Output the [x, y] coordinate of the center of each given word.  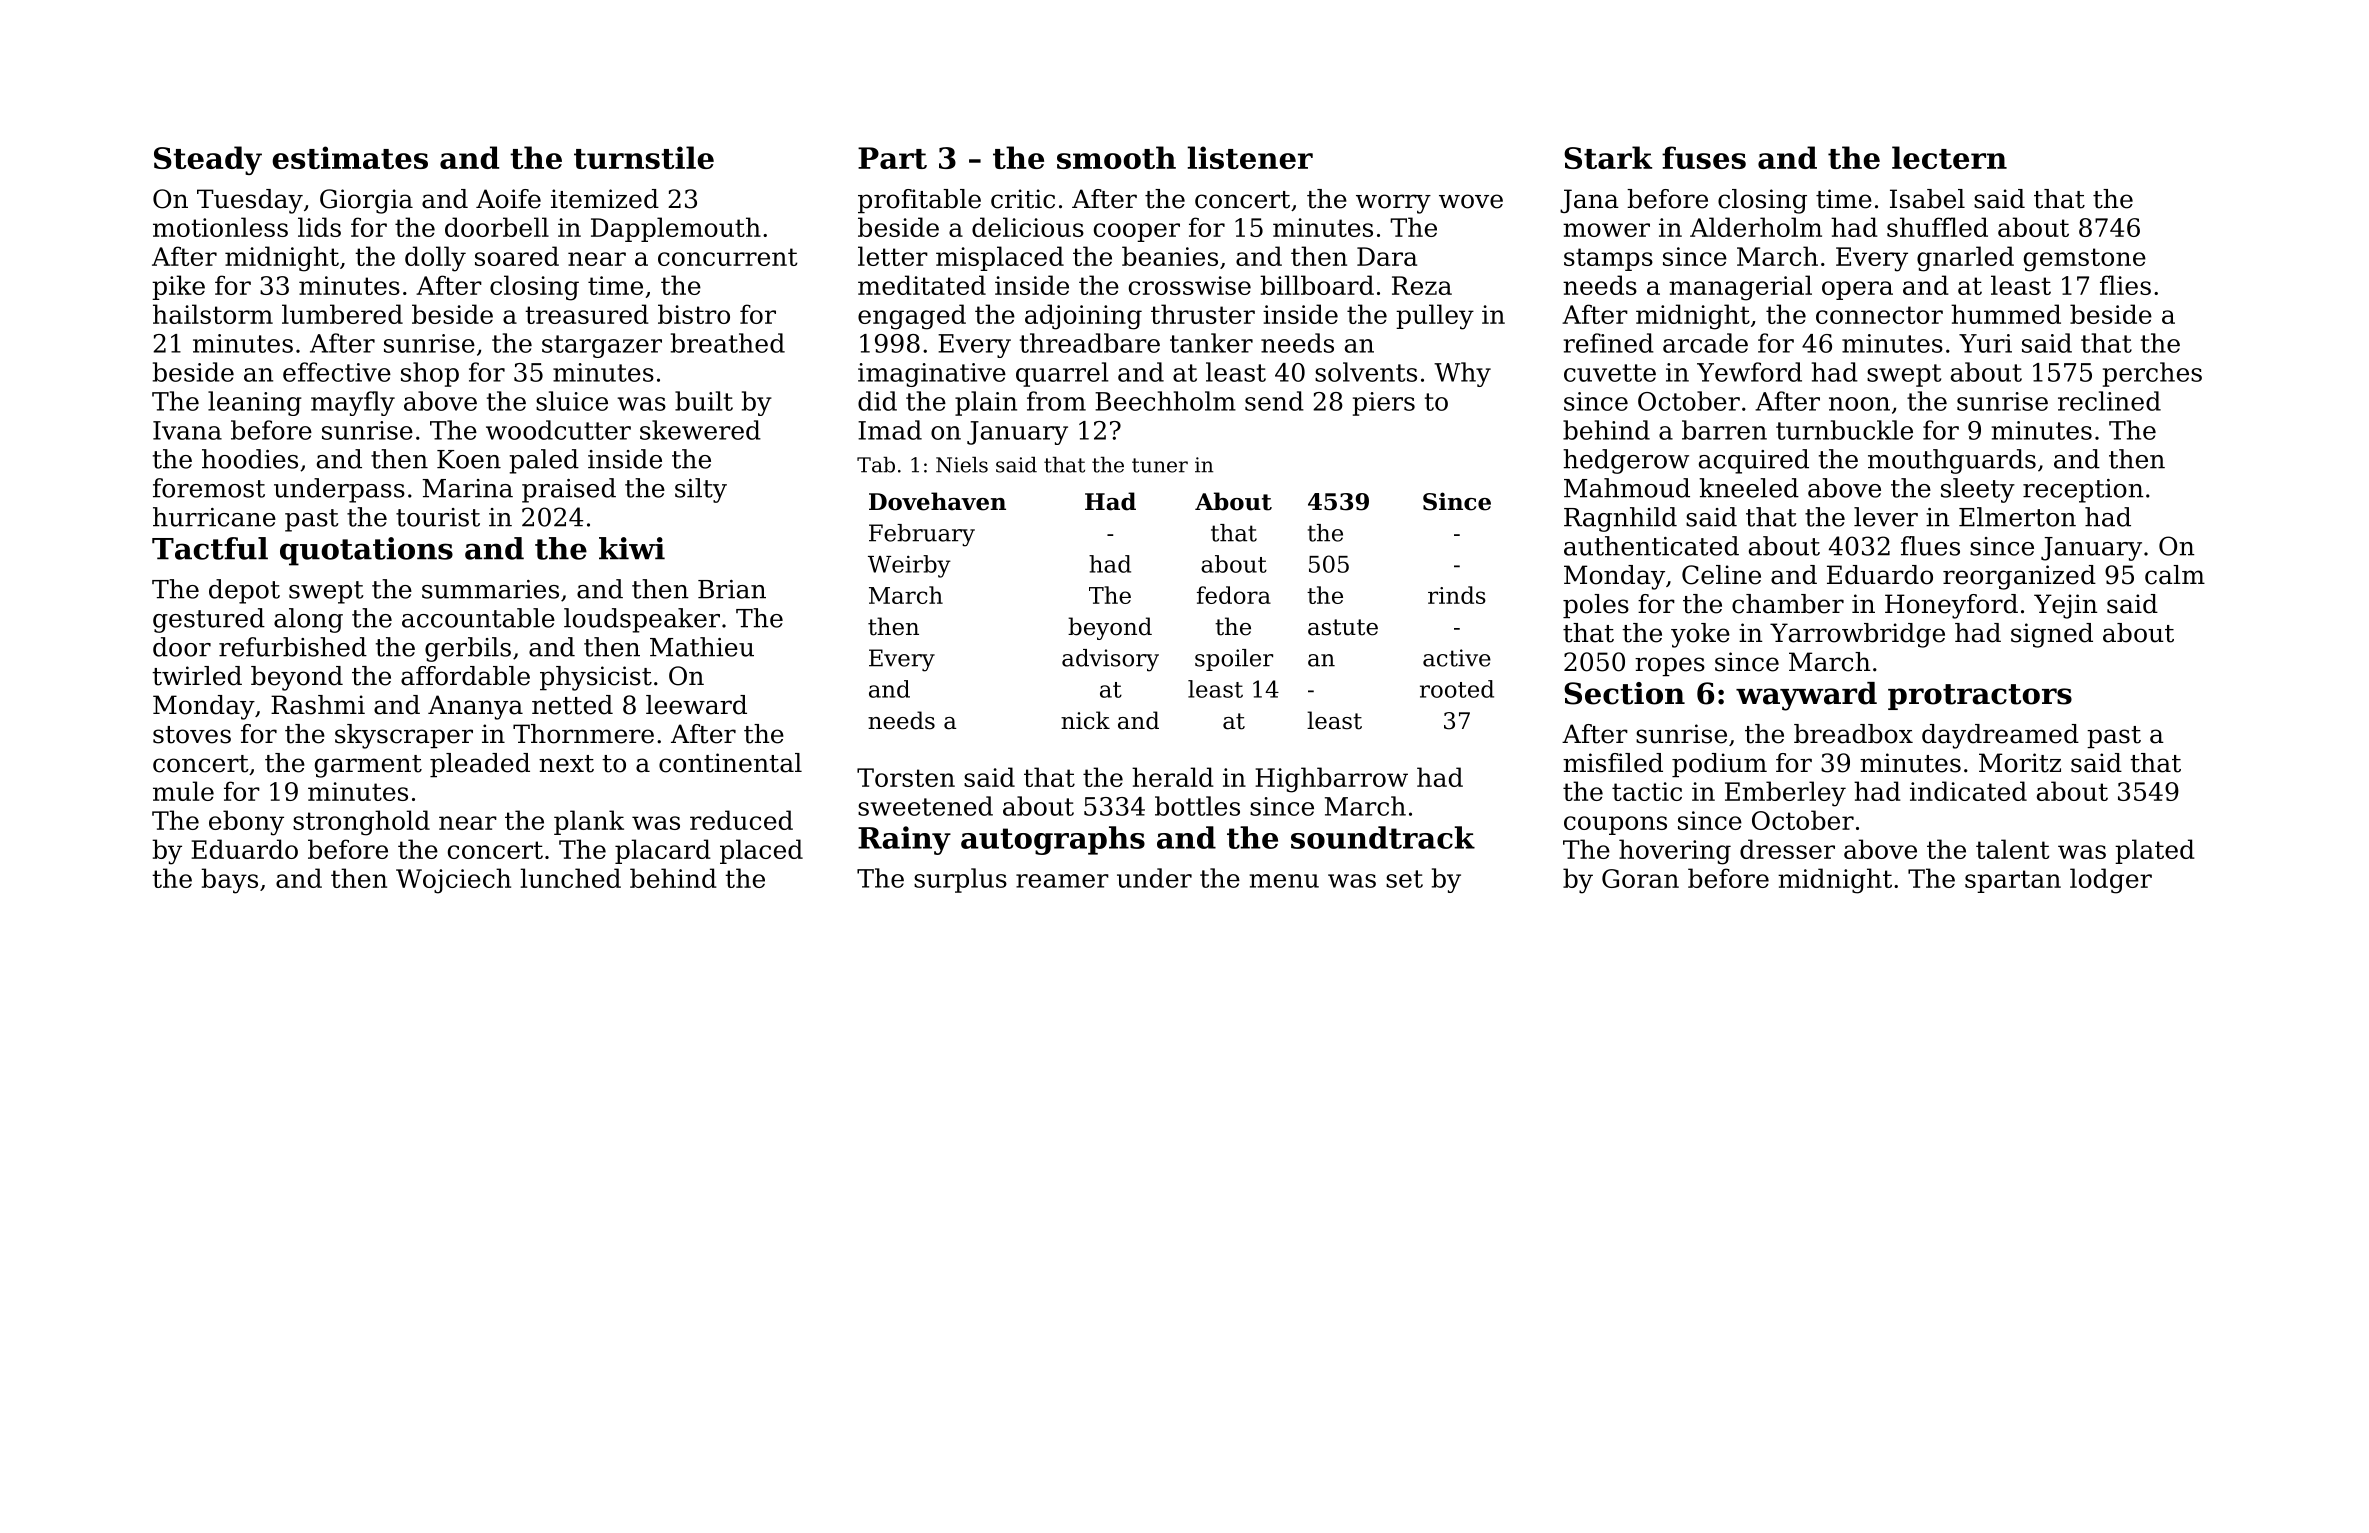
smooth [1116, 157]
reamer [1062, 881]
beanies [1170, 256]
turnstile [644, 157]
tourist [438, 517]
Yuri [1985, 343]
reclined [2109, 401]
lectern [1949, 157]
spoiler [1234, 660]
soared [517, 256]
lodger [2111, 881]
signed [2052, 635]
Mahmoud [1627, 488]
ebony [246, 823]
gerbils [468, 649]
